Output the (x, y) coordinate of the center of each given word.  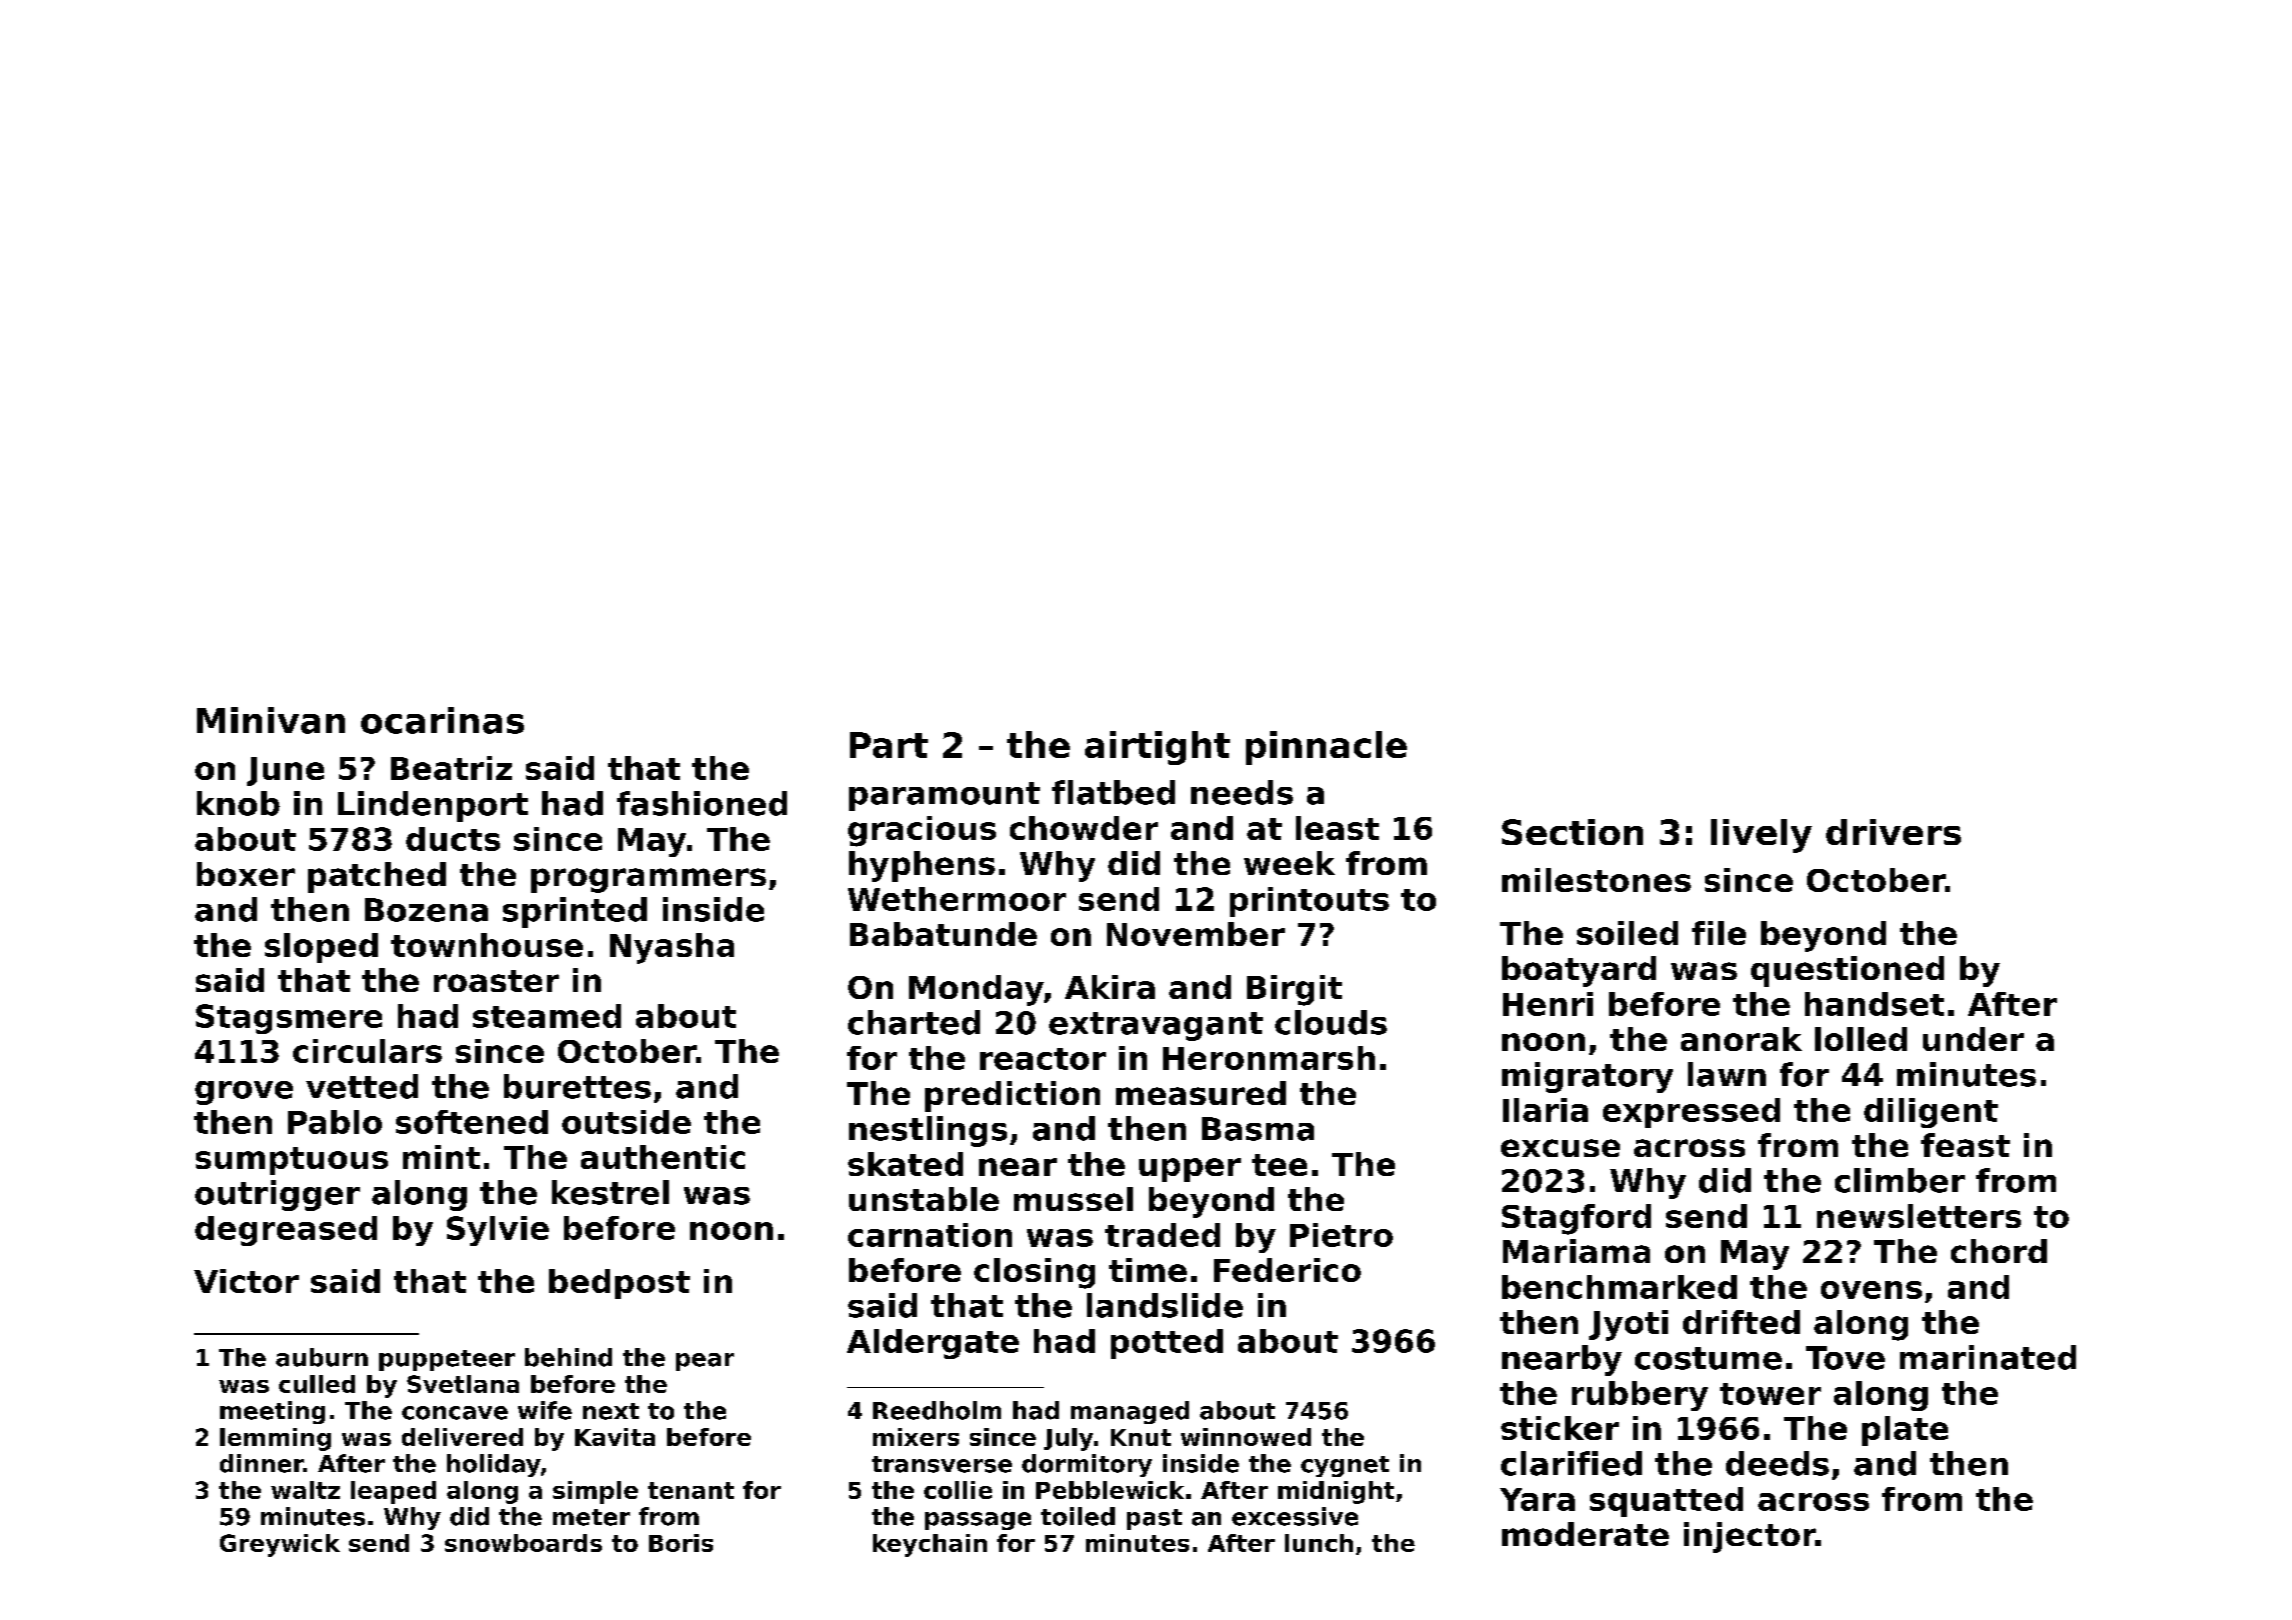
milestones (1596, 880)
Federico (1287, 1270)
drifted (1741, 1322)
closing (1034, 1273)
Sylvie (498, 1231)
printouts (1309, 902)
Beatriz (451, 768)
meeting (272, 1412)
